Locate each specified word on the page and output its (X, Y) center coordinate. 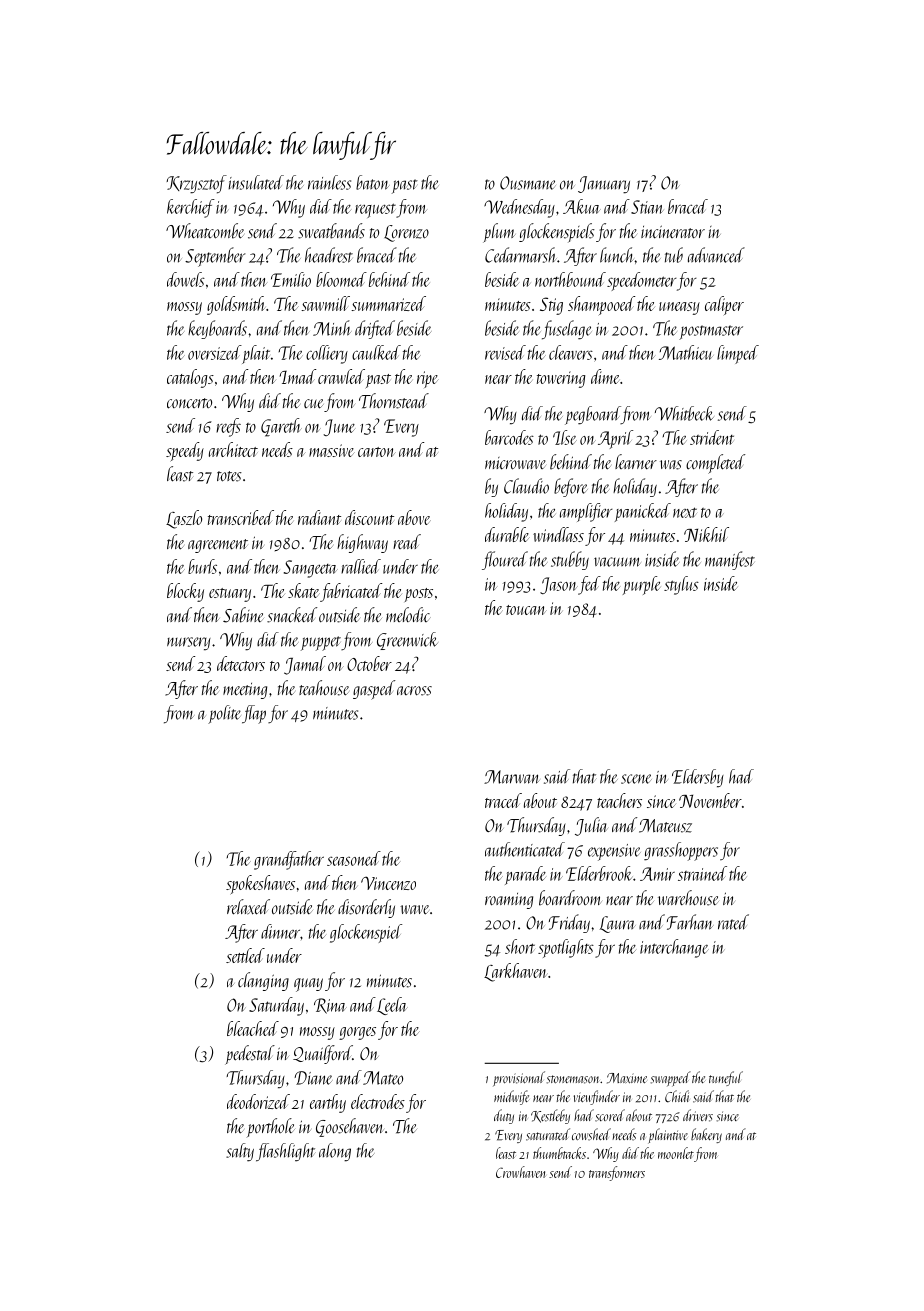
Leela (392, 1006)
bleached (253, 1028)
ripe (428, 379)
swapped (671, 1079)
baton (373, 182)
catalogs (190, 378)
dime (605, 376)
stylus (681, 585)
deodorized (258, 1101)
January (604, 185)
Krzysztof (196, 184)
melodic (408, 614)
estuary (230, 595)
